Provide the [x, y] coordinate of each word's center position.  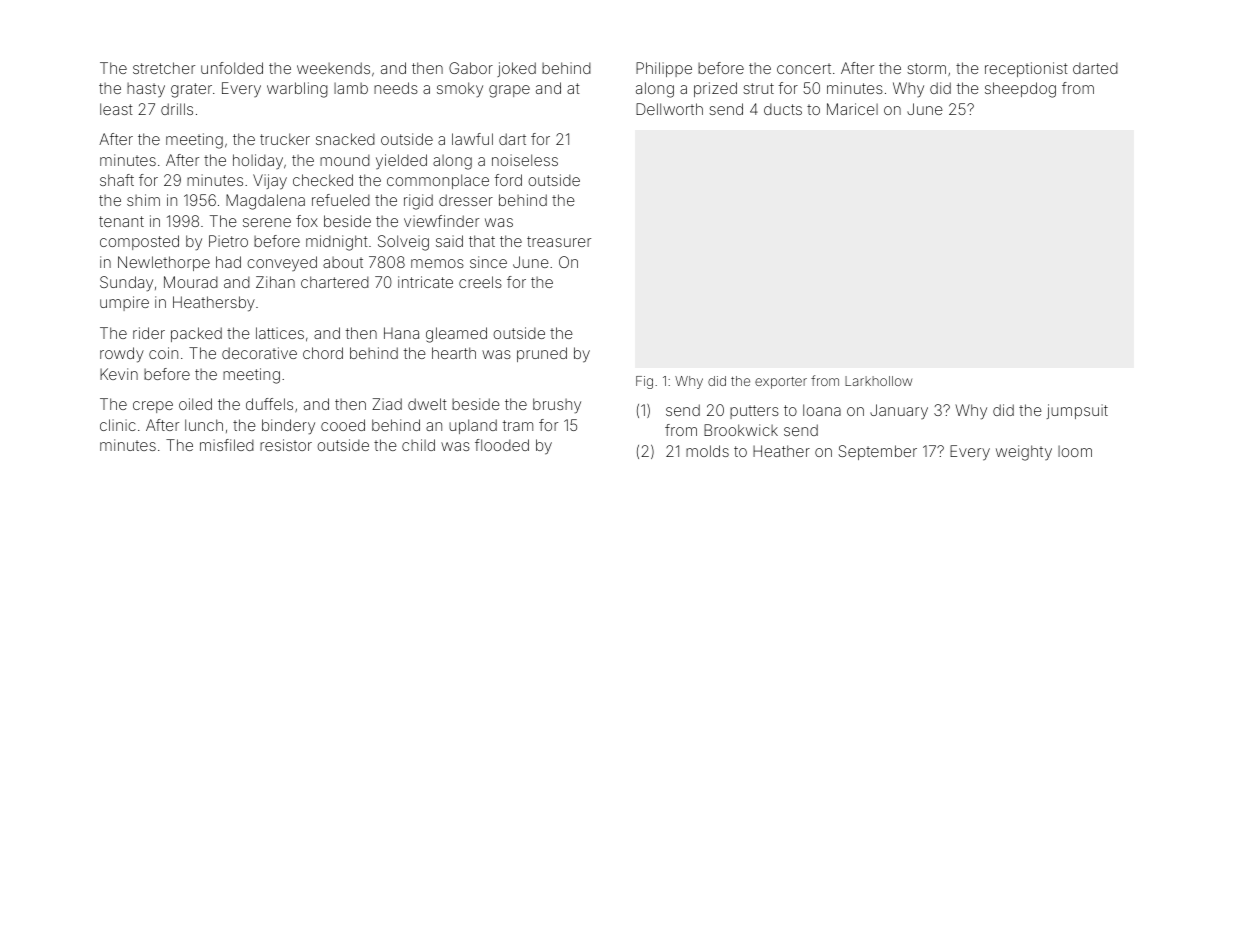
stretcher [164, 68]
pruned [542, 354]
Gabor [471, 68]
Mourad [191, 282]
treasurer [559, 241]
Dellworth [669, 109]
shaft [117, 180]
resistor [286, 445]
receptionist [1026, 69]
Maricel [852, 109]
